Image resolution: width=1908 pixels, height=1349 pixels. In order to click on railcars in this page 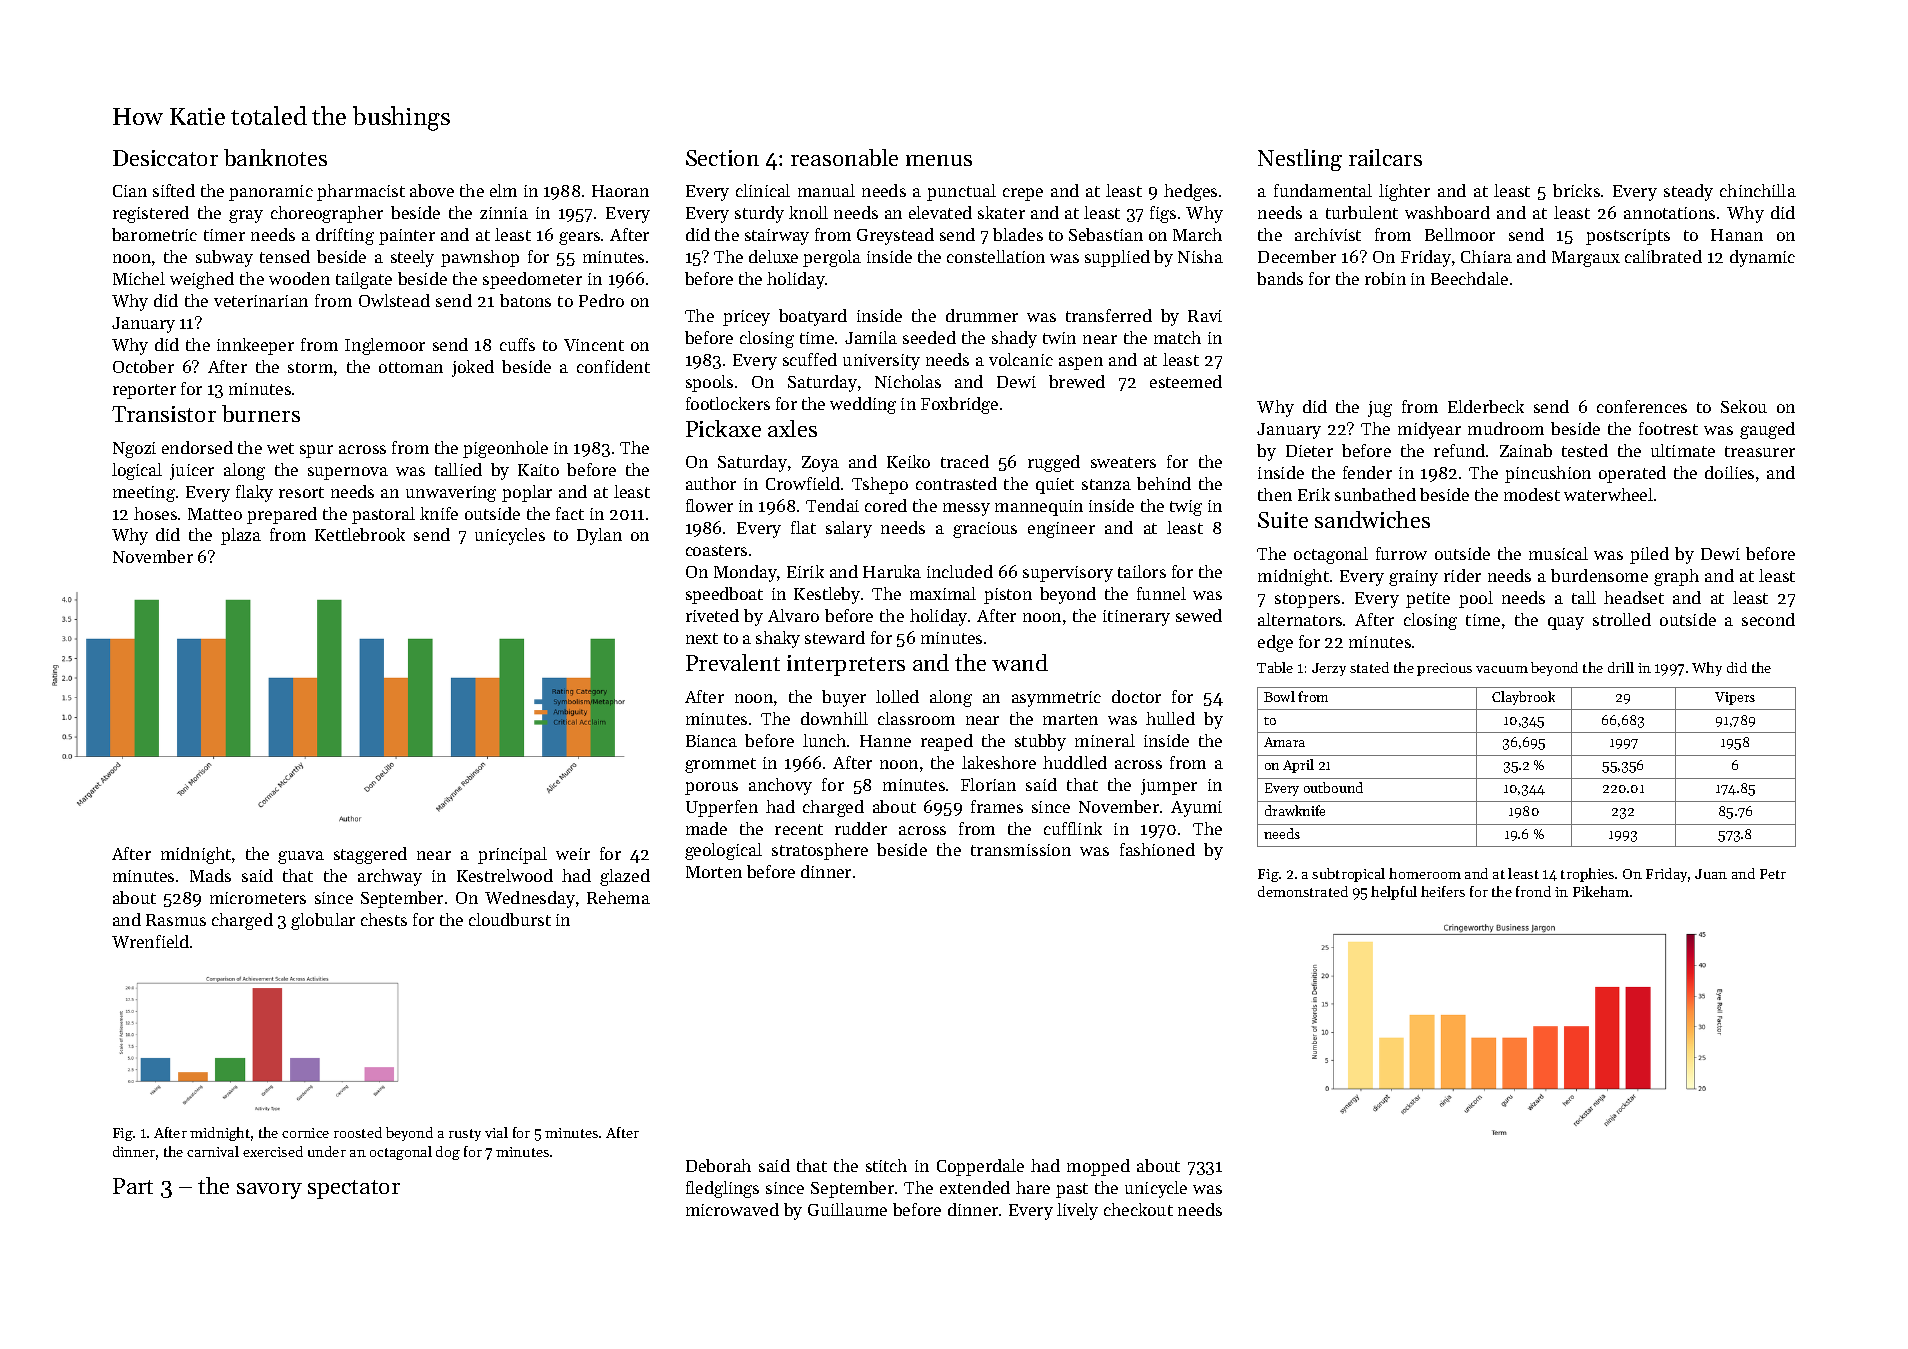, I will do `click(1385, 157)`.
